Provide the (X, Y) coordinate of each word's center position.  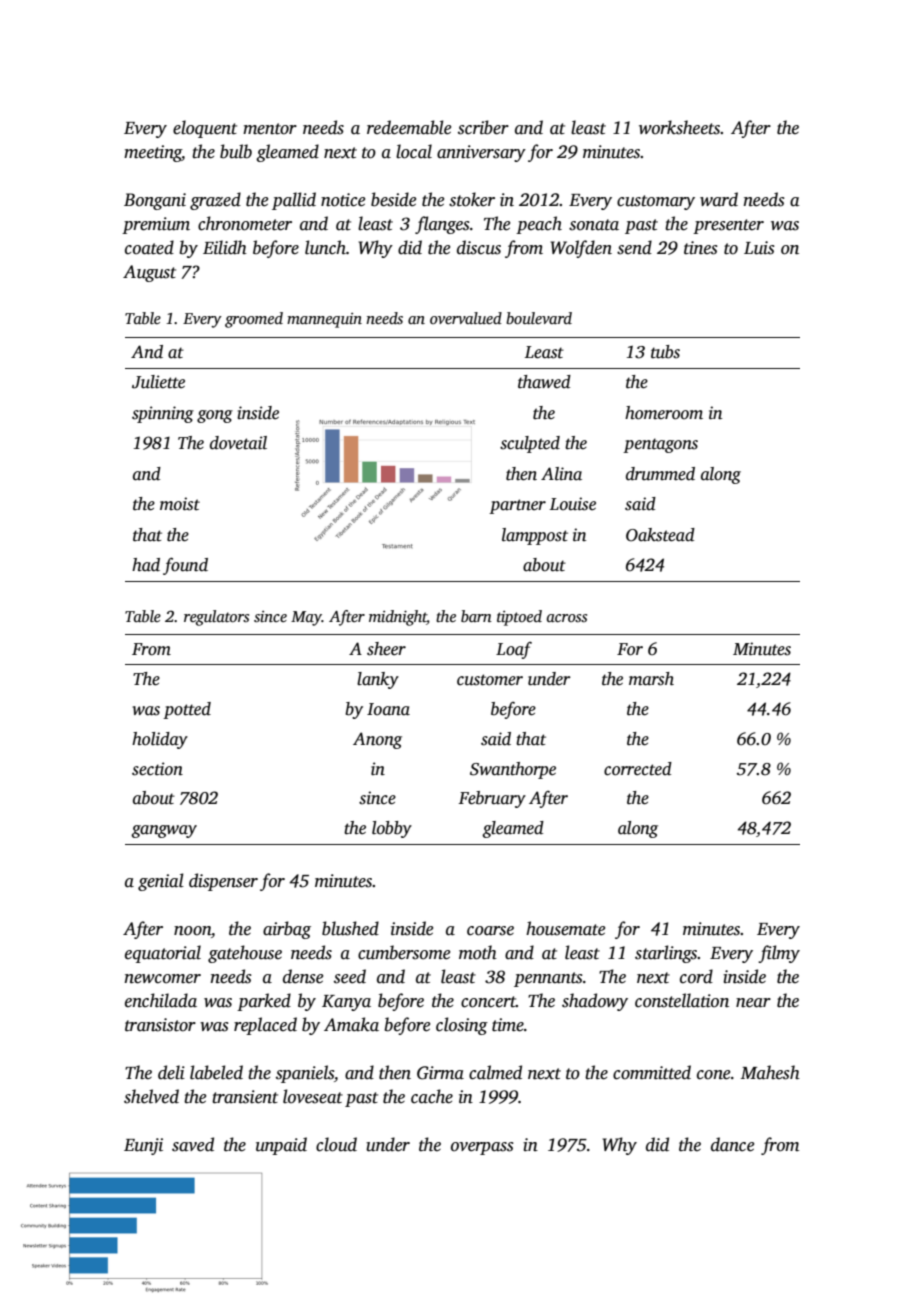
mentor (270, 129)
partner (517, 506)
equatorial (163, 954)
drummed (660, 474)
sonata (594, 225)
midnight (398, 618)
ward (719, 199)
